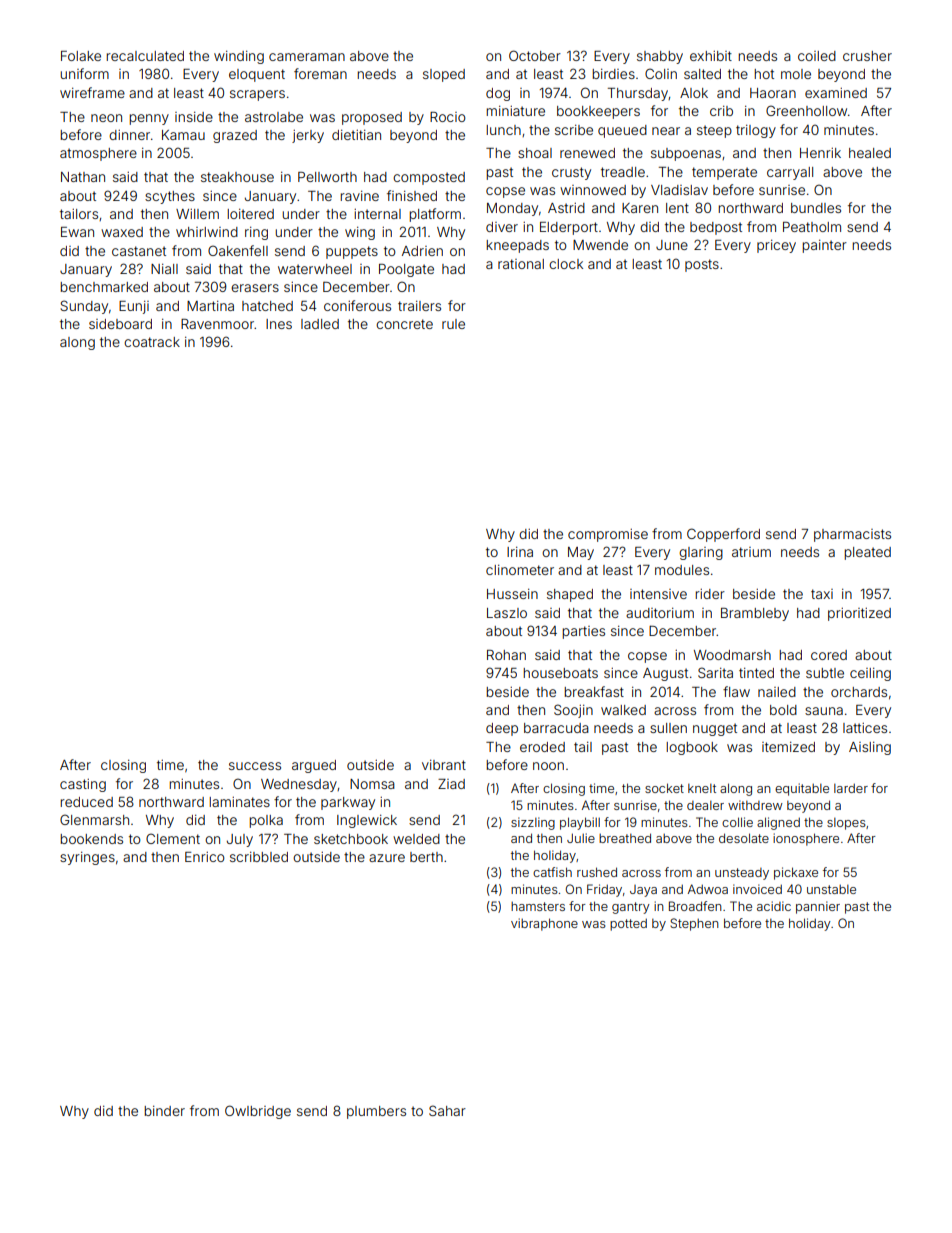 The image size is (952, 1233). What do you see at coordinates (83, 785) in the image?
I see `casting` at bounding box center [83, 785].
